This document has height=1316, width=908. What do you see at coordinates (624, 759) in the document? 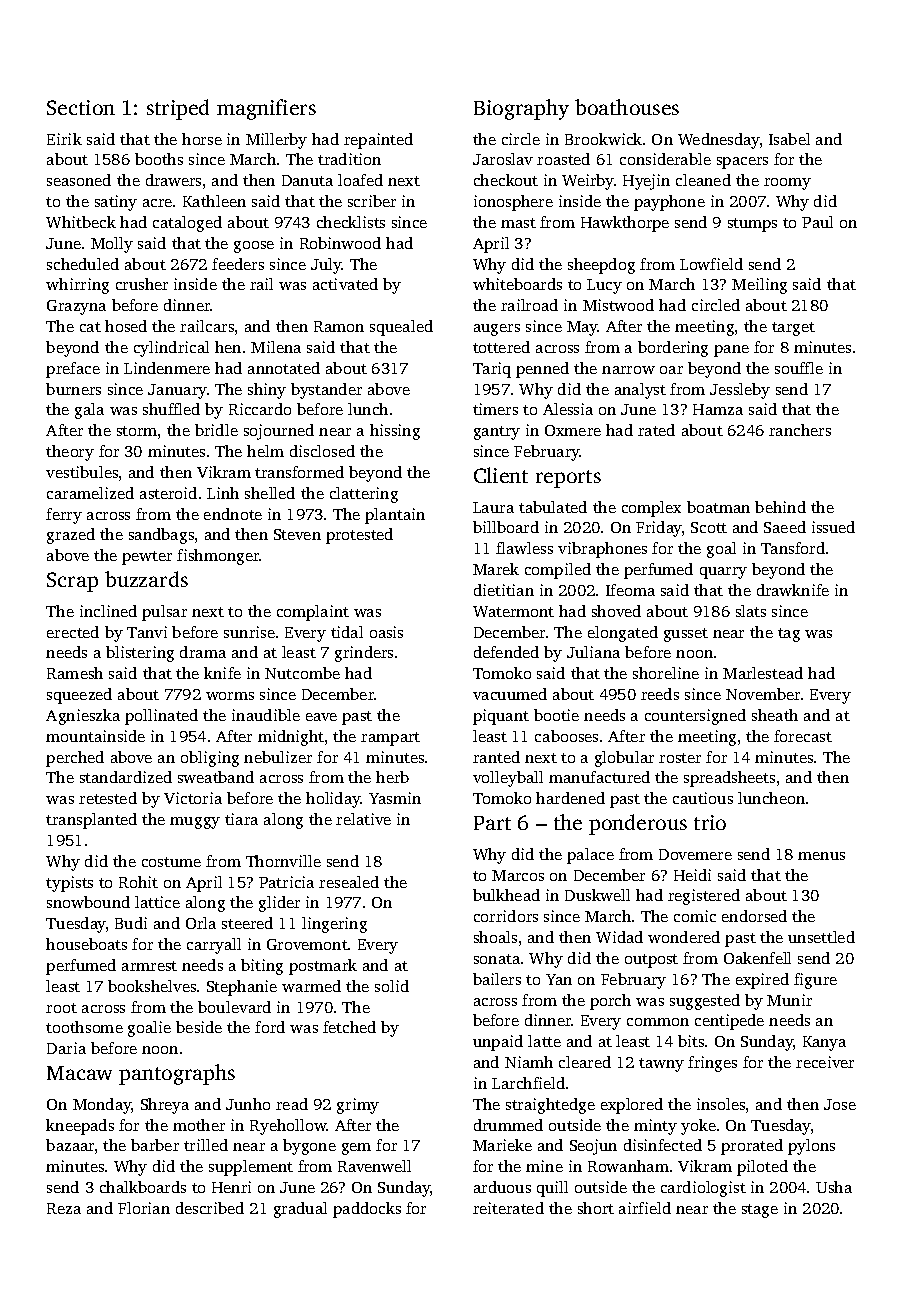
I see `globular` at bounding box center [624, 759].
